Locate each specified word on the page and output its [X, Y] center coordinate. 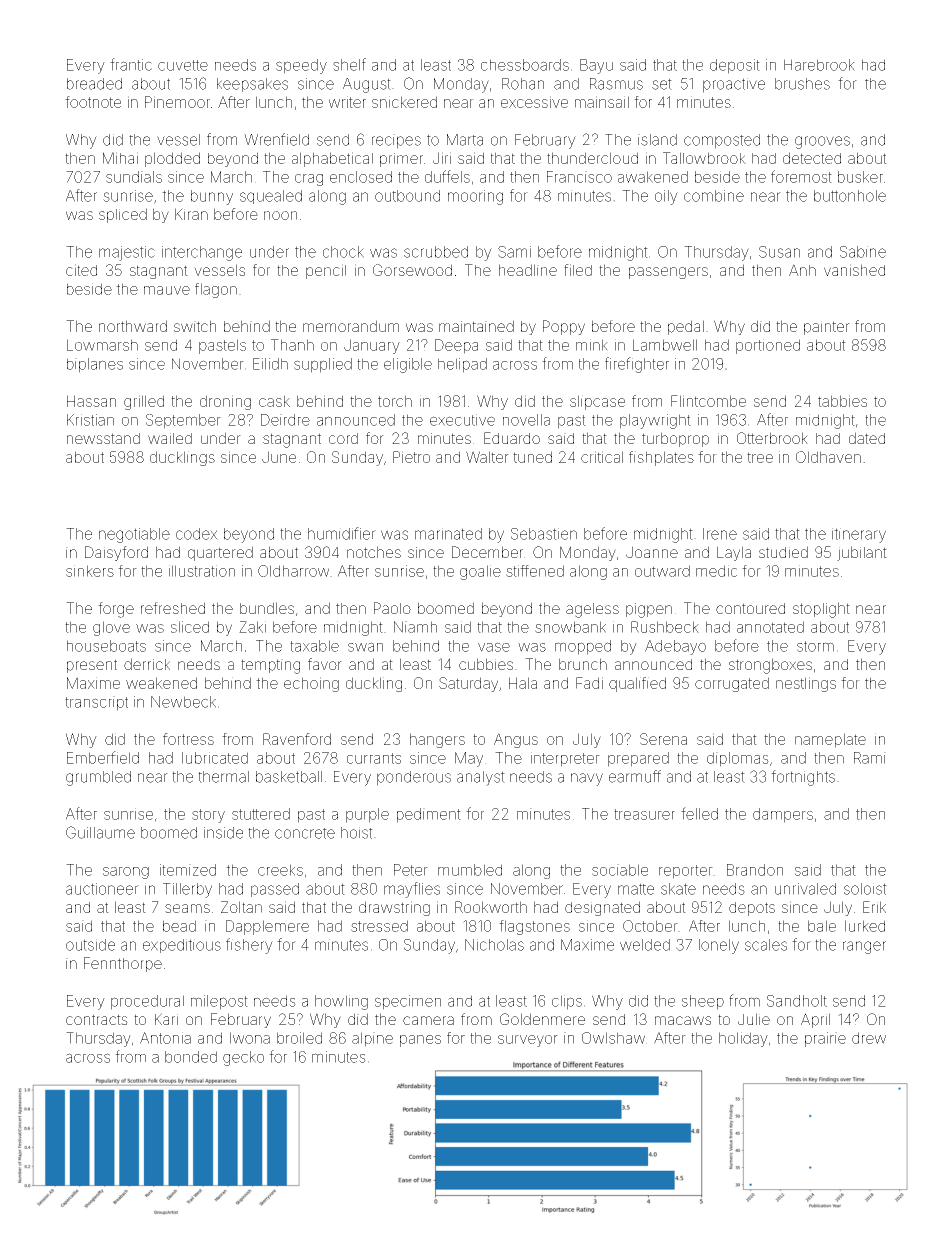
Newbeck [183, 702]
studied [783, 552]
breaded [94, 84]
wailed [170, 438]
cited [81, 270]
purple [367, 815]
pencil [326, 271]
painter [827, 328]
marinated [448, 534]
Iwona [250, 1038]
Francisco [579, 177]
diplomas [738, 759]
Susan [779, 252]
